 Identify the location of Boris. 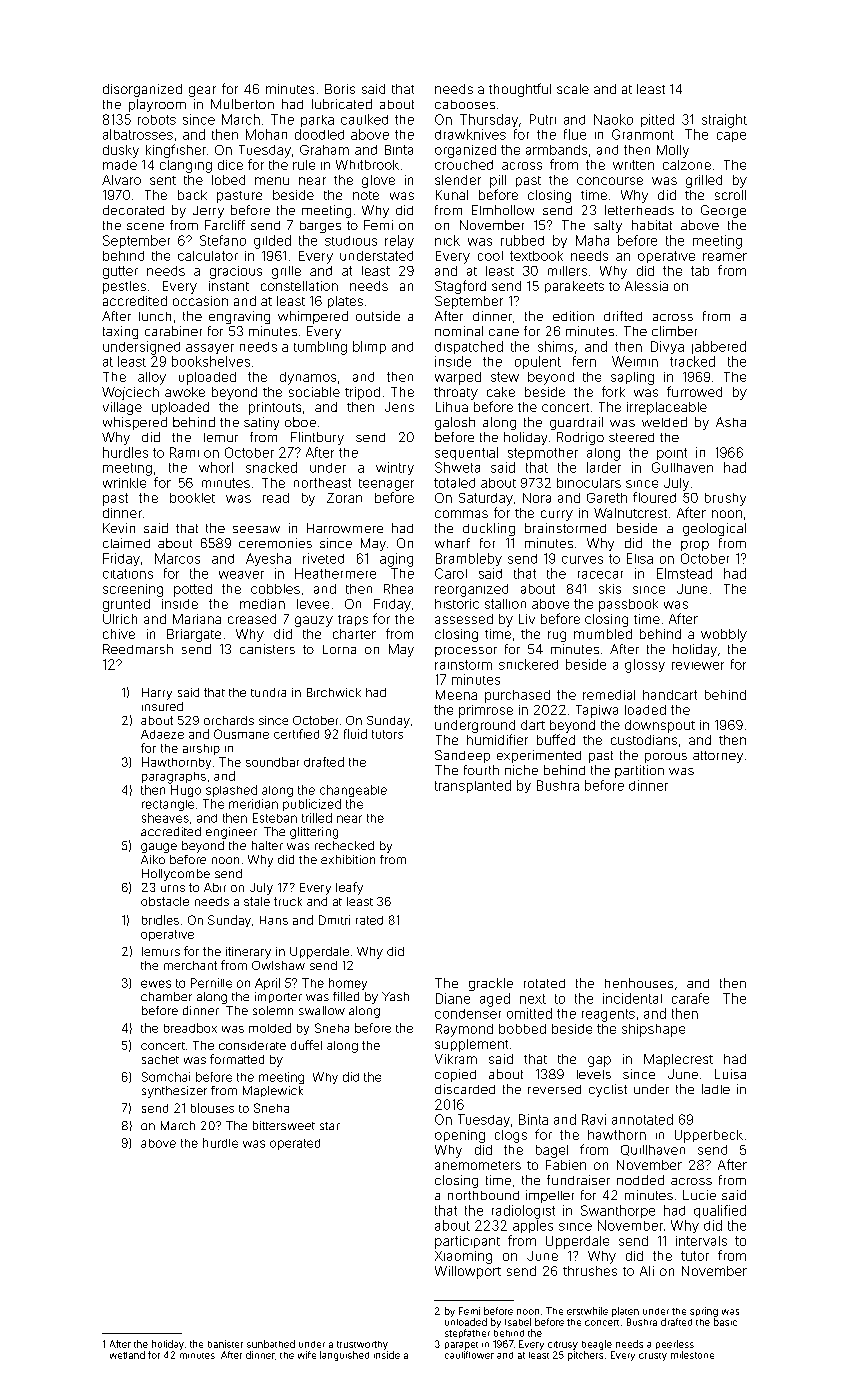
(340, 89).
